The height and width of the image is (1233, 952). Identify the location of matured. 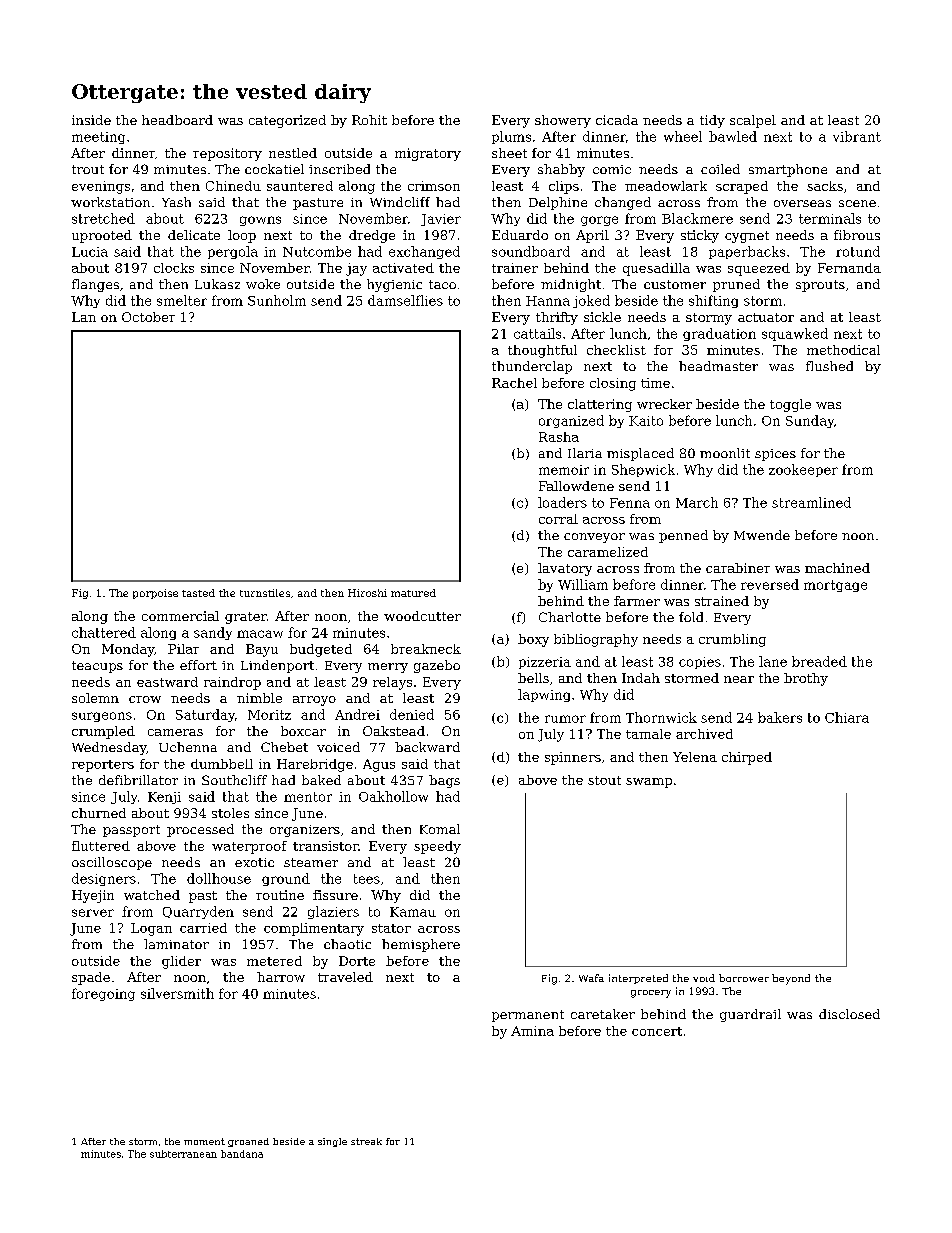
(413, 593).
